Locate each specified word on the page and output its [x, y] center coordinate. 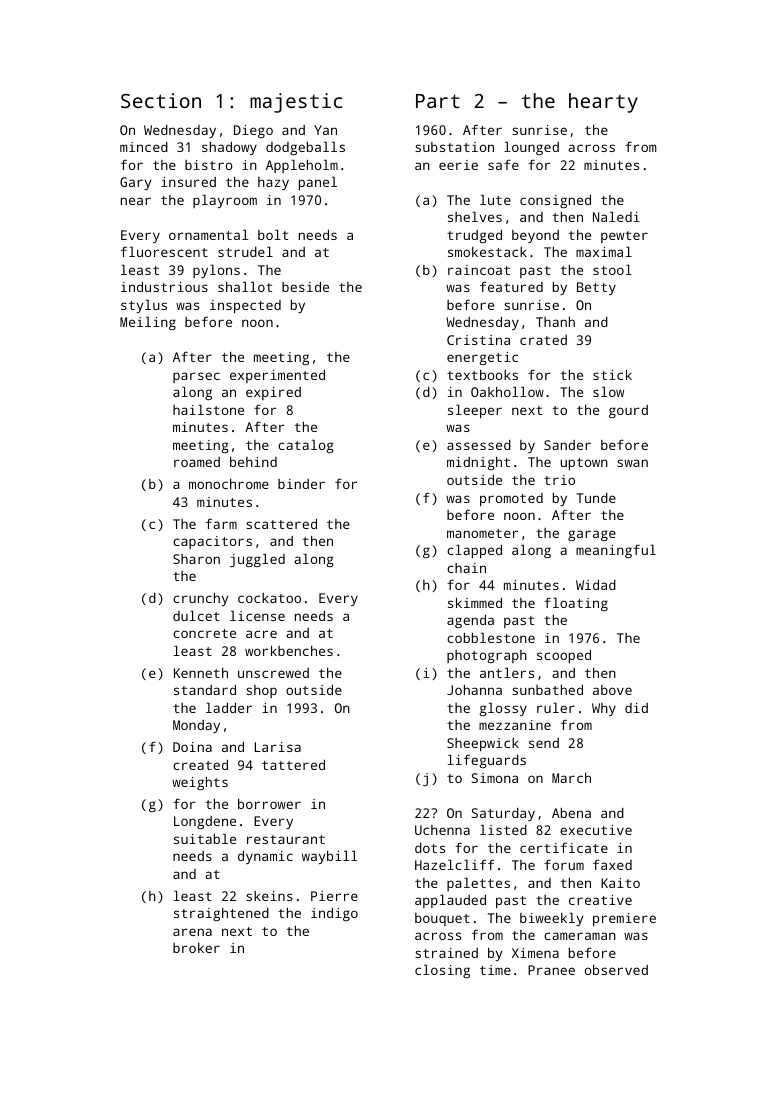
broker [196, 948]
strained [446, 953]
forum [564, 864]
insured [188, 182]
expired [273, 393]
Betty [596, 288]
